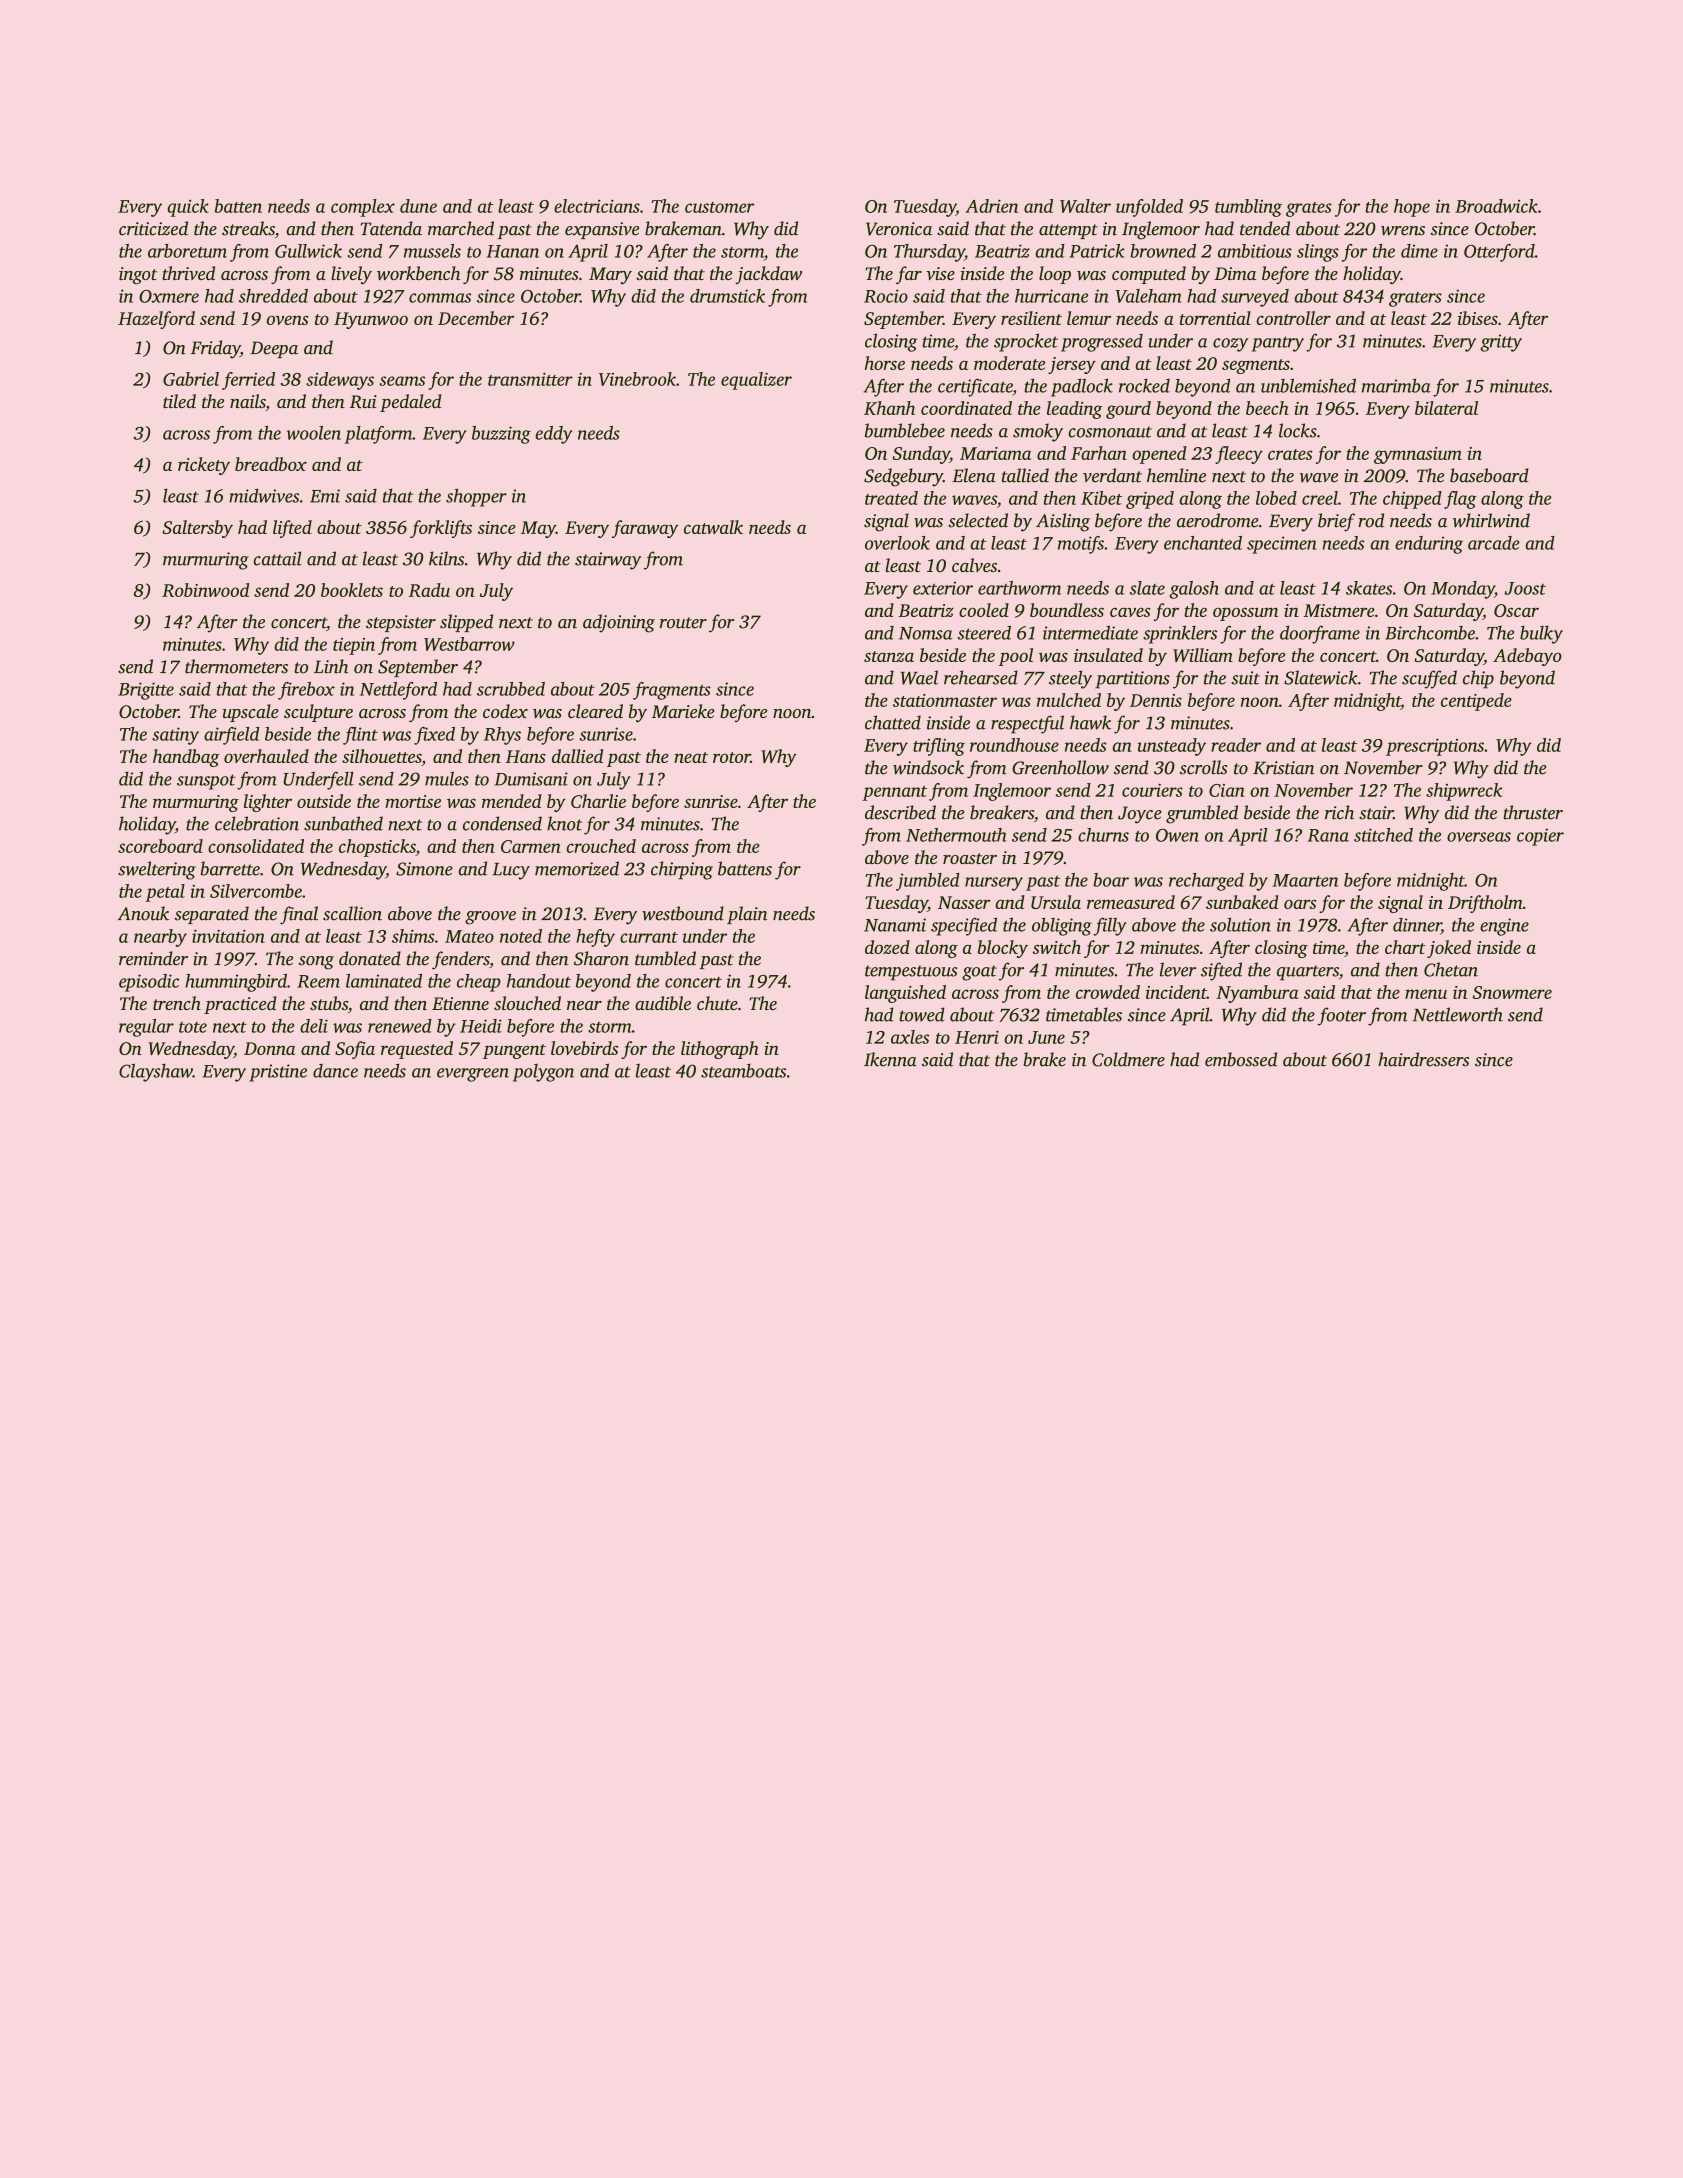 Image resolution: width=1683 pixels, height=2178 pixels. I want to click on separated, so click(212, 915).
